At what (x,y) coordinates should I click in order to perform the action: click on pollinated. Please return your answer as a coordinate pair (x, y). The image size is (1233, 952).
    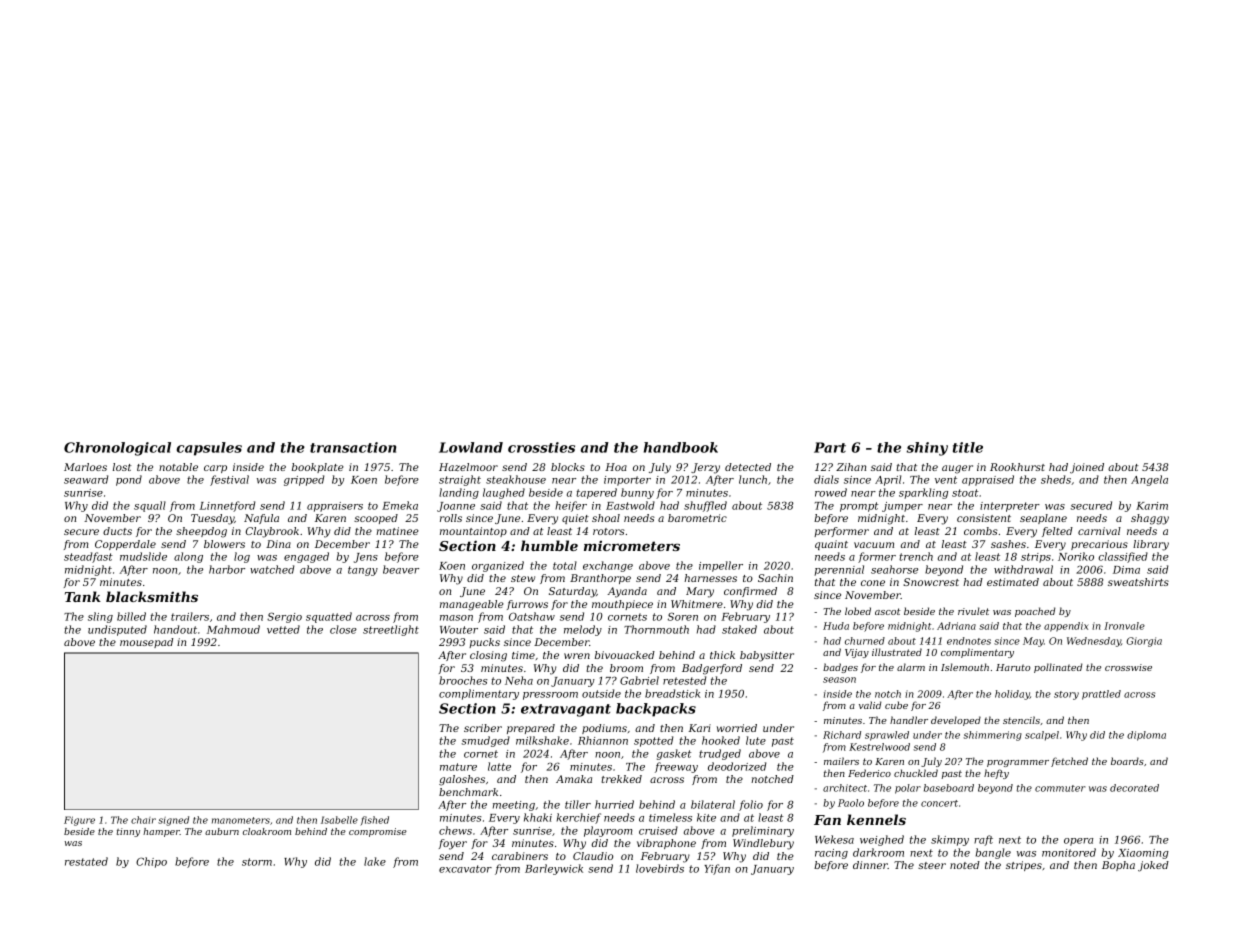
    Looking at the image, I should click on (1058, 668).
